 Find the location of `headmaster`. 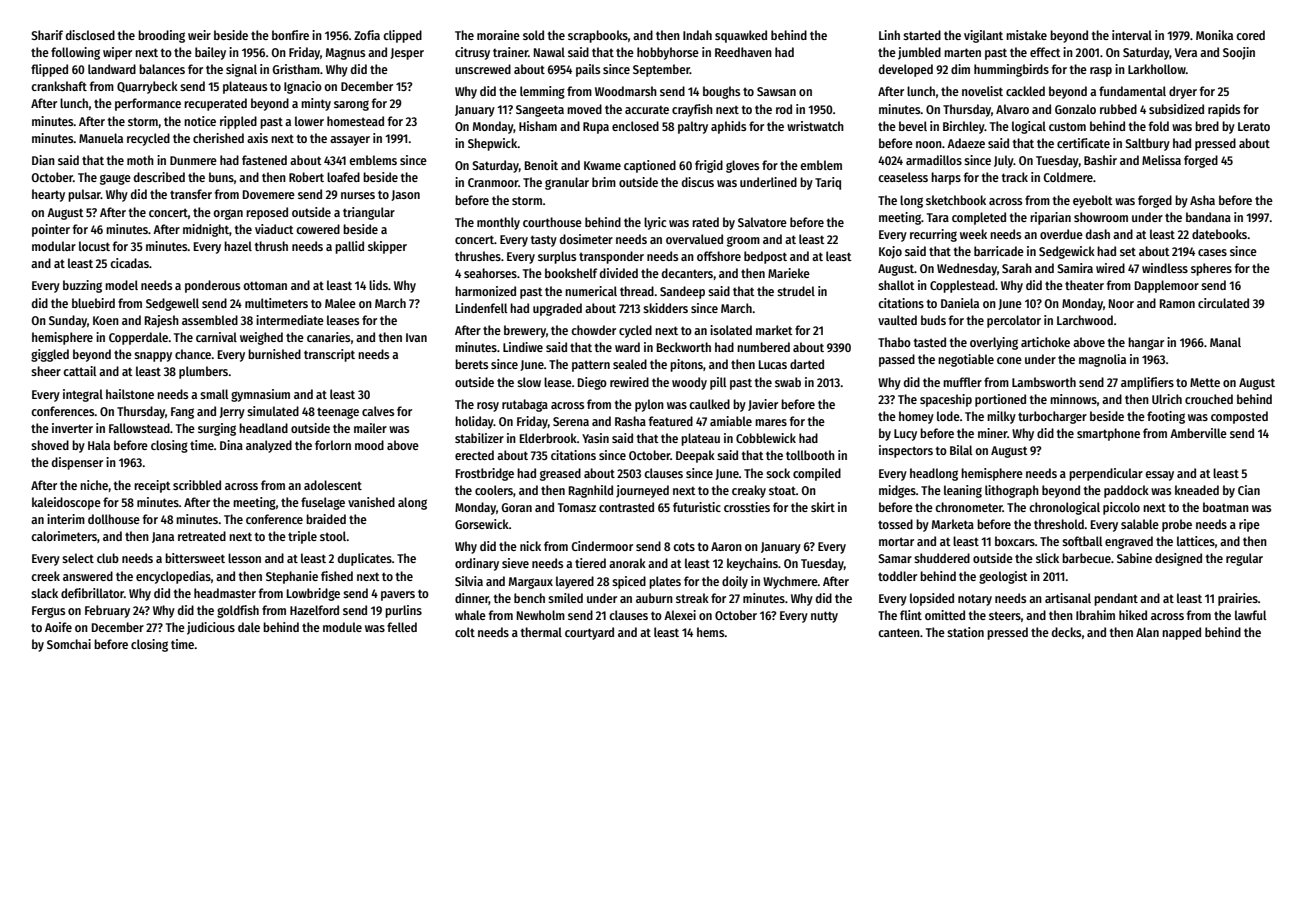

headmaster is located at coordinates (225, 593).
